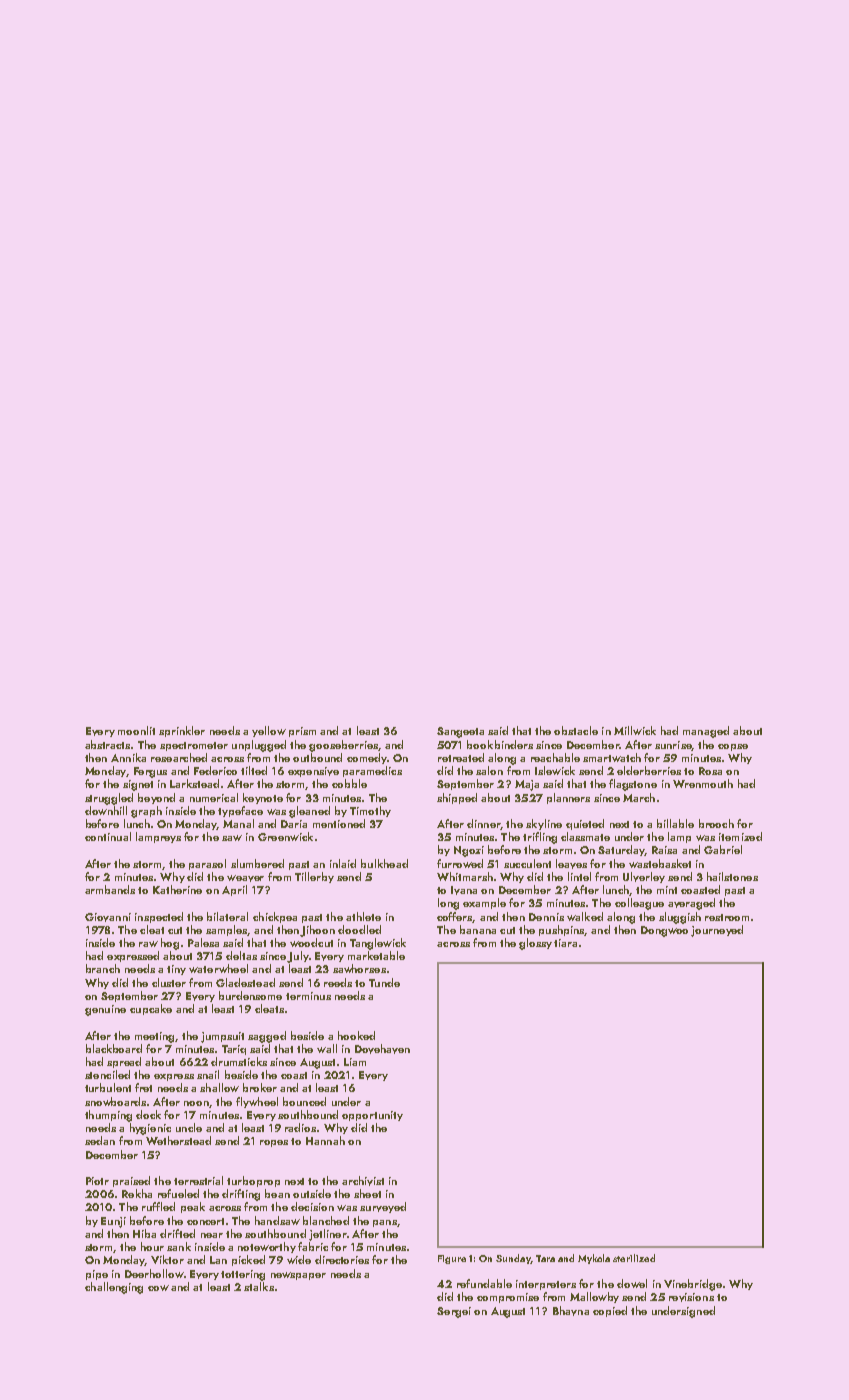  Describe the element at coordinates (460, 732) in the screenshot. I see `Sangeeta` at that location.
